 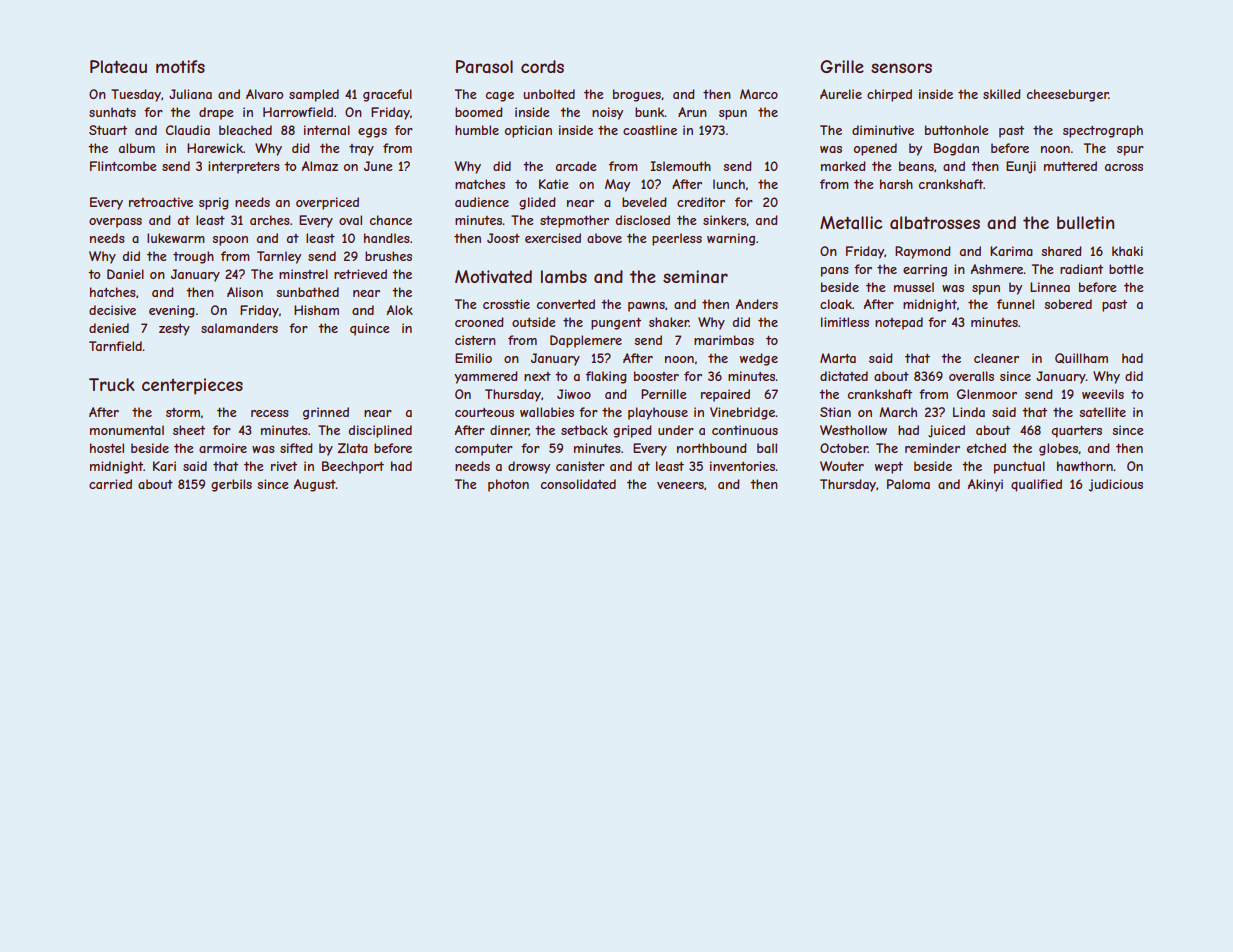 I want to click on album, so click(x=137, y=148).
